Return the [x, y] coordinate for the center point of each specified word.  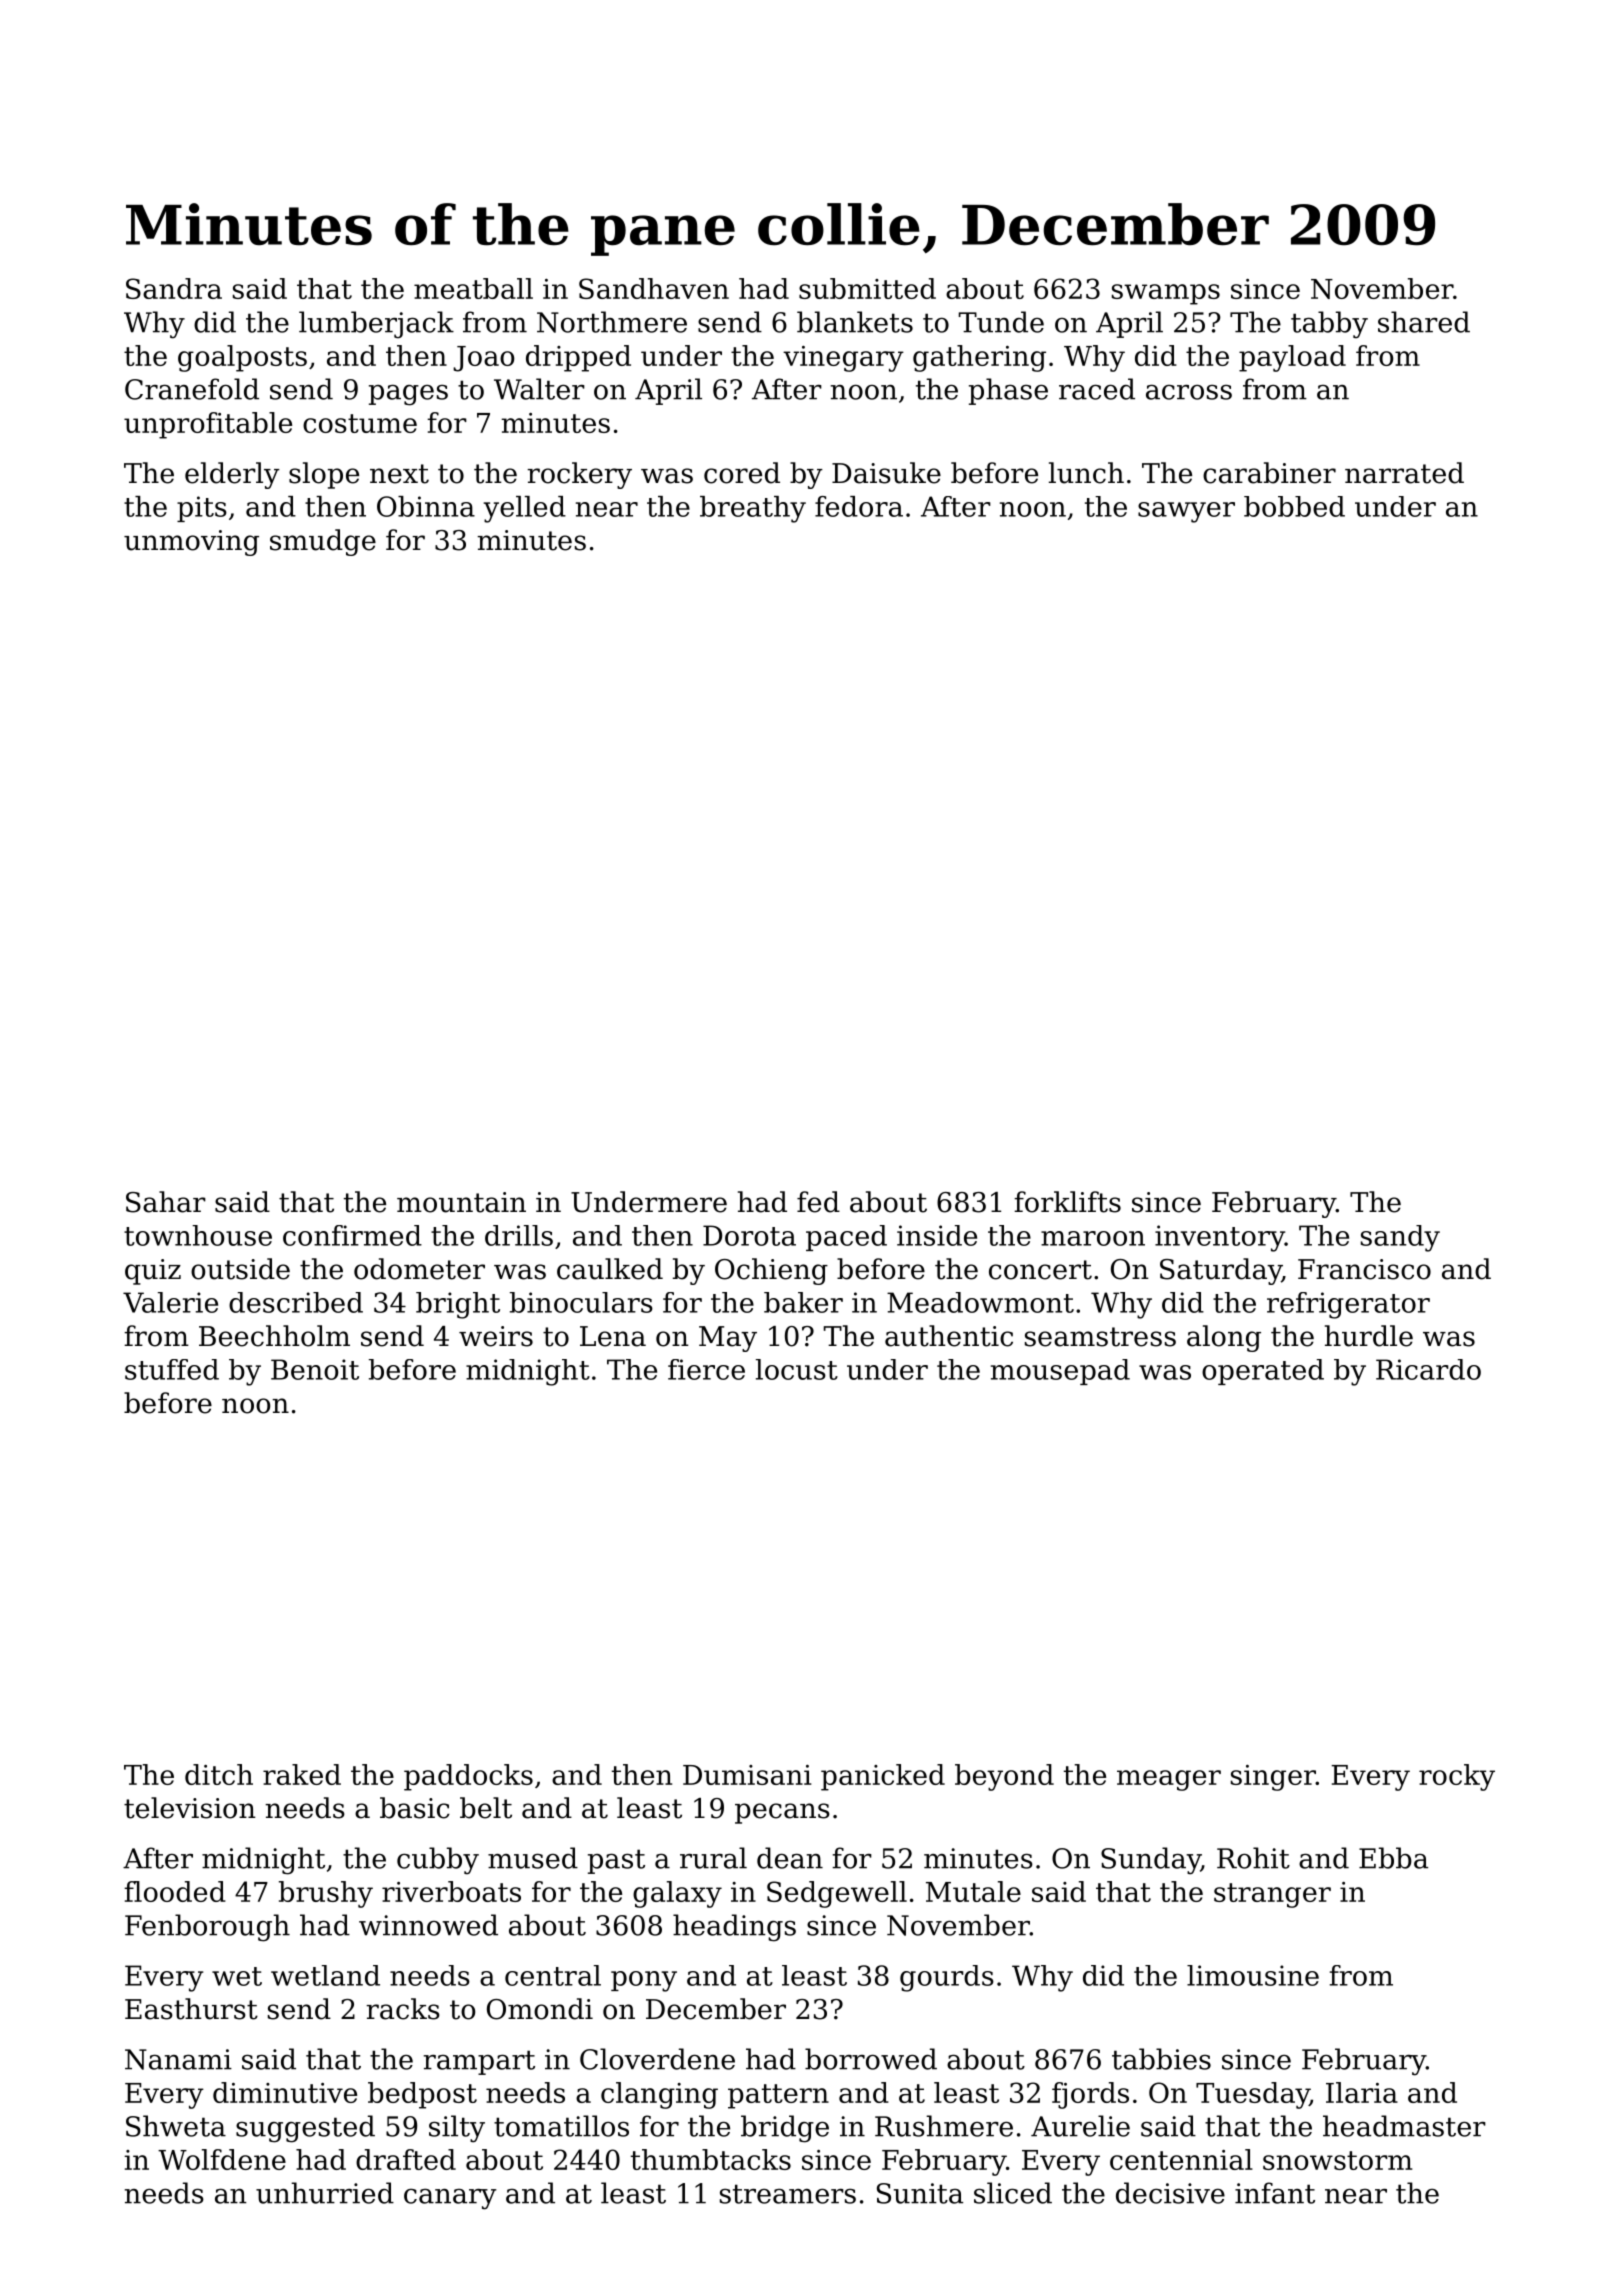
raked [302, 1774]
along [1224, 1338]
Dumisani [747, 1775]
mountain [461, 1202]
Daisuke [886, 473]
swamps [1166, 294]
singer [1273, 1778]
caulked [610, 1269]
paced [846, 1238]
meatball [473, 288]
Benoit [315, 1369]
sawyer [1186, 512]
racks [403, 2009]
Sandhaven [654, 288]
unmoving [191, 543]
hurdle [1369, 1336]
